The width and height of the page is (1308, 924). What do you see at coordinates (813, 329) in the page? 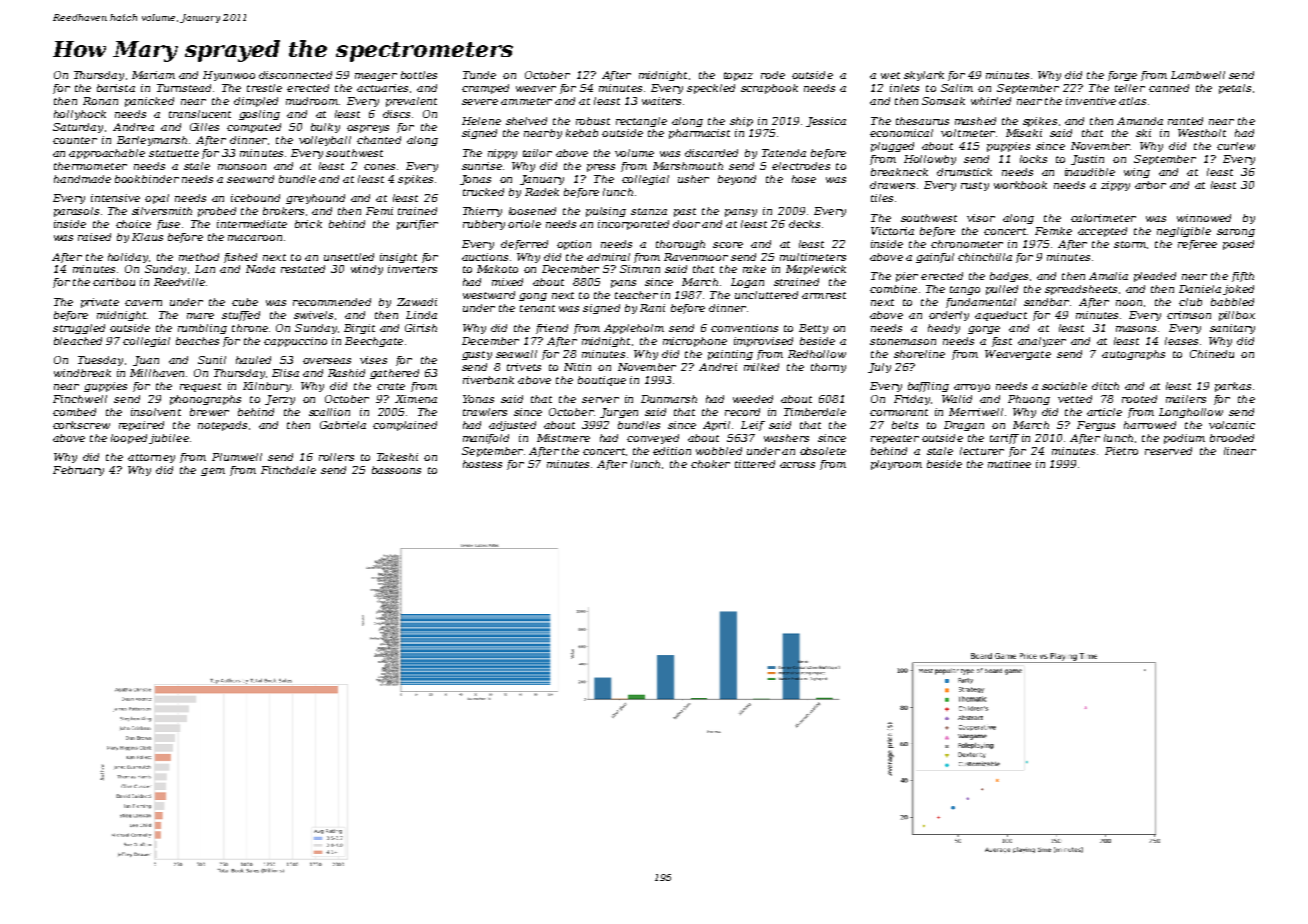
I see `Betty` at bounding box center [813, 329].
